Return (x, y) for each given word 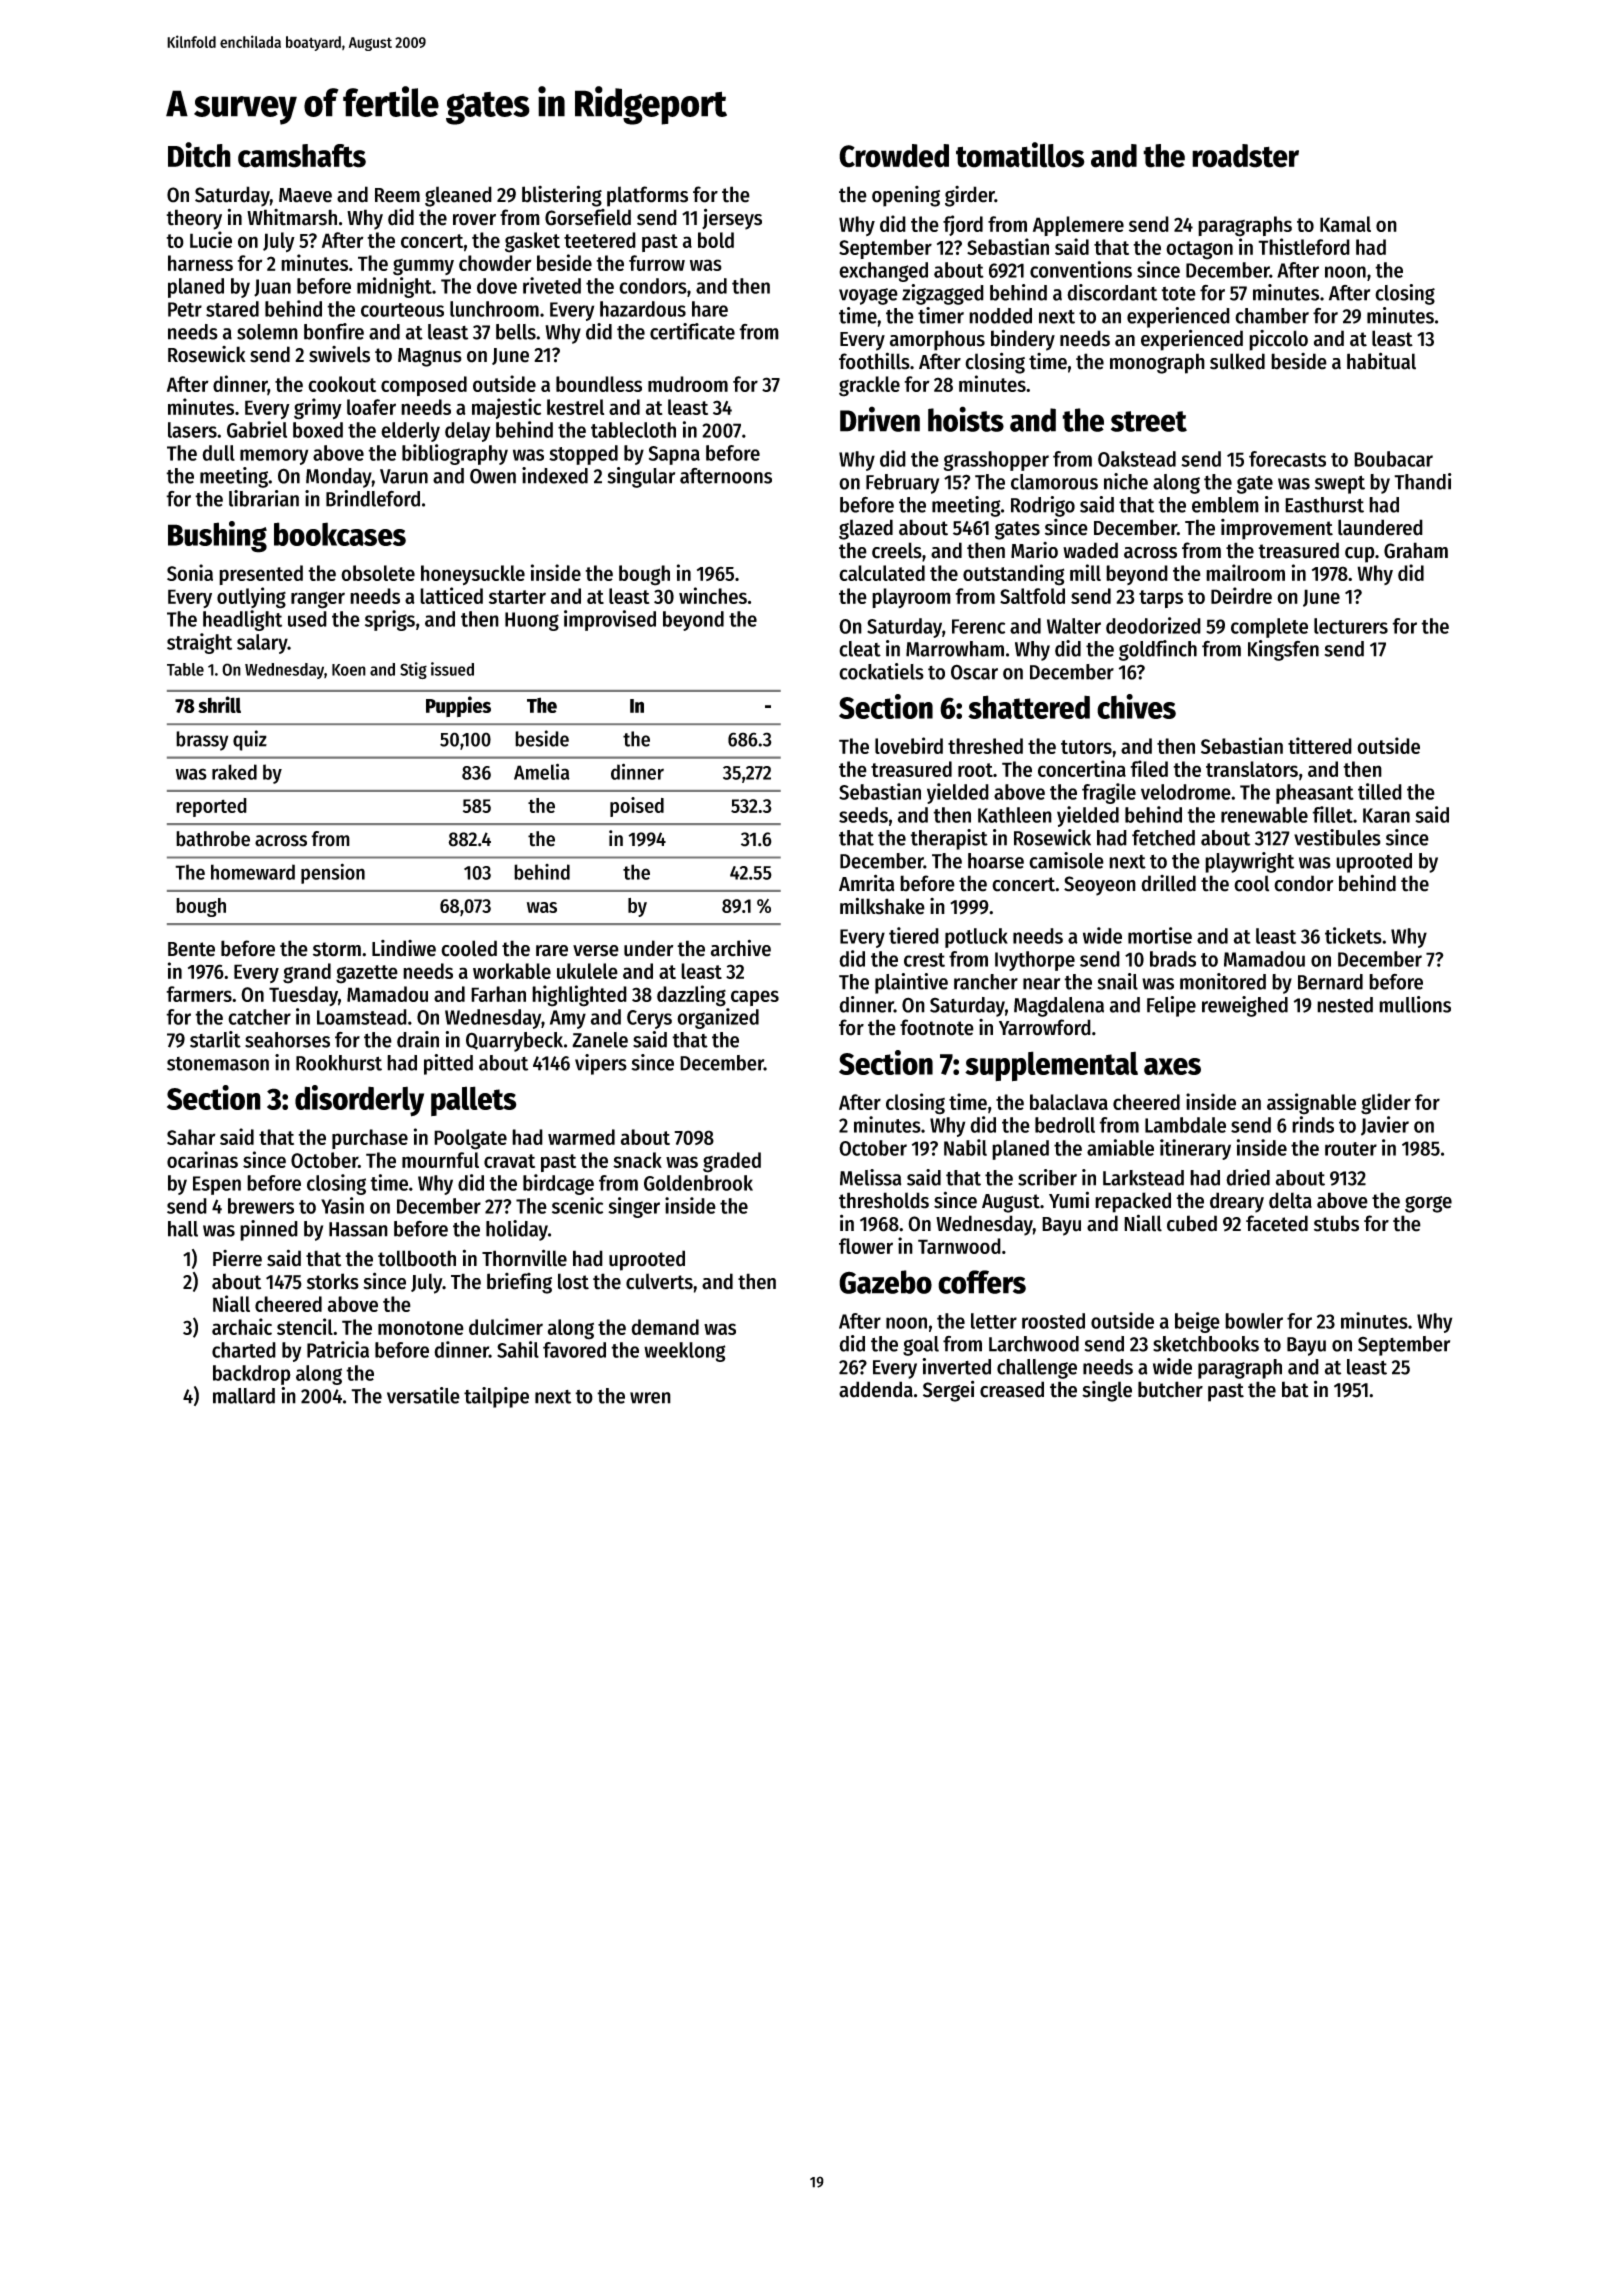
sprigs (390, 620)
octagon (1199, 250)
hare (710, 309)
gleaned (458, 196)
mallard (244, 1396)
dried (1248, 1177)
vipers (601, 1064)
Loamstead (362, 1017)
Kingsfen (1283, 650)
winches (713, 595)
